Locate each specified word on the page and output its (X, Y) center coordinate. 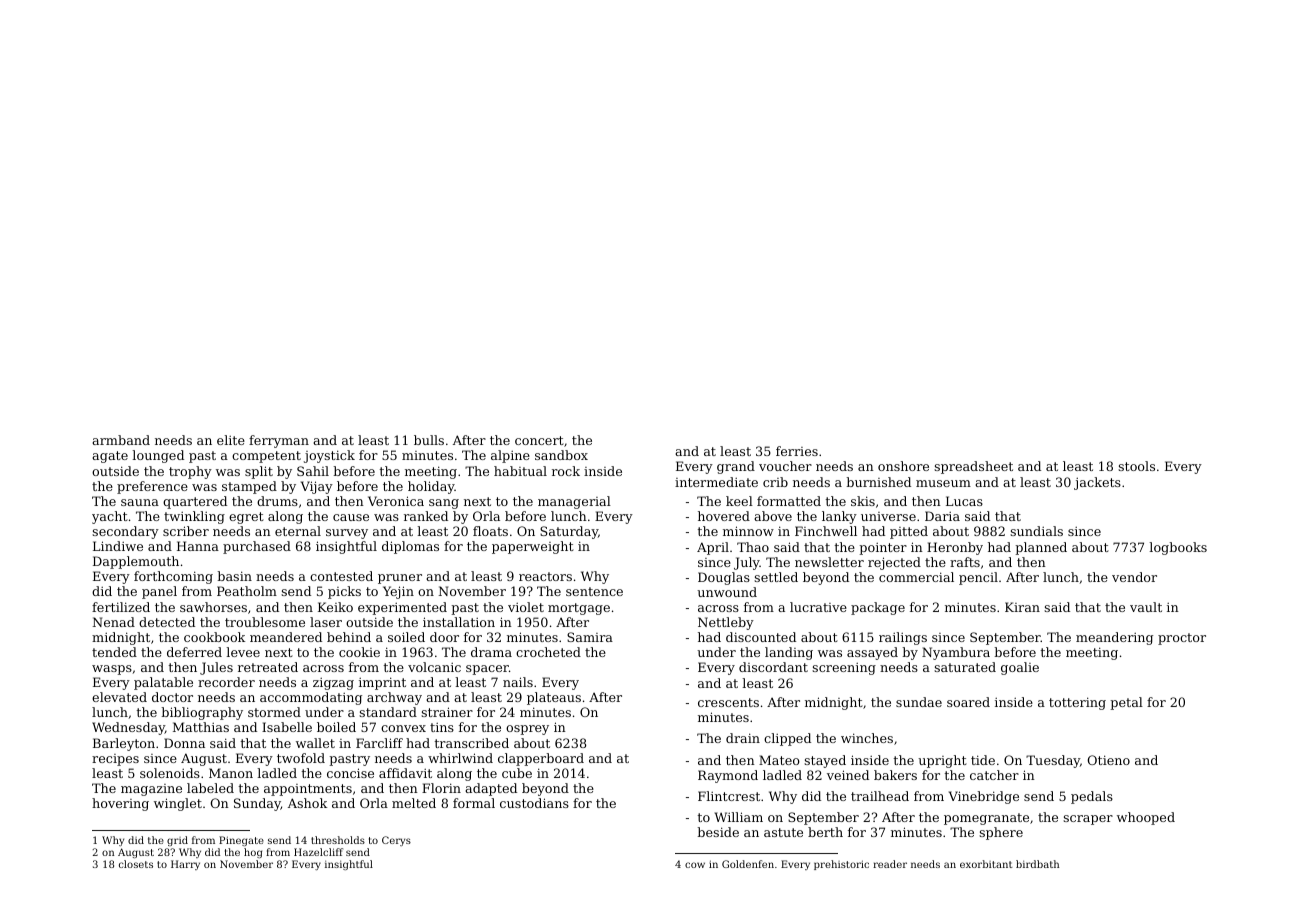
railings (903, 638)
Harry (185, 865)
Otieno (1108, 760)
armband (121, 440)
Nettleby (726, 623)
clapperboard (541, 759)
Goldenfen (748, 864)
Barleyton (124, 744)
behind (349, 637)
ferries (797, 451)
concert (539, 440)
